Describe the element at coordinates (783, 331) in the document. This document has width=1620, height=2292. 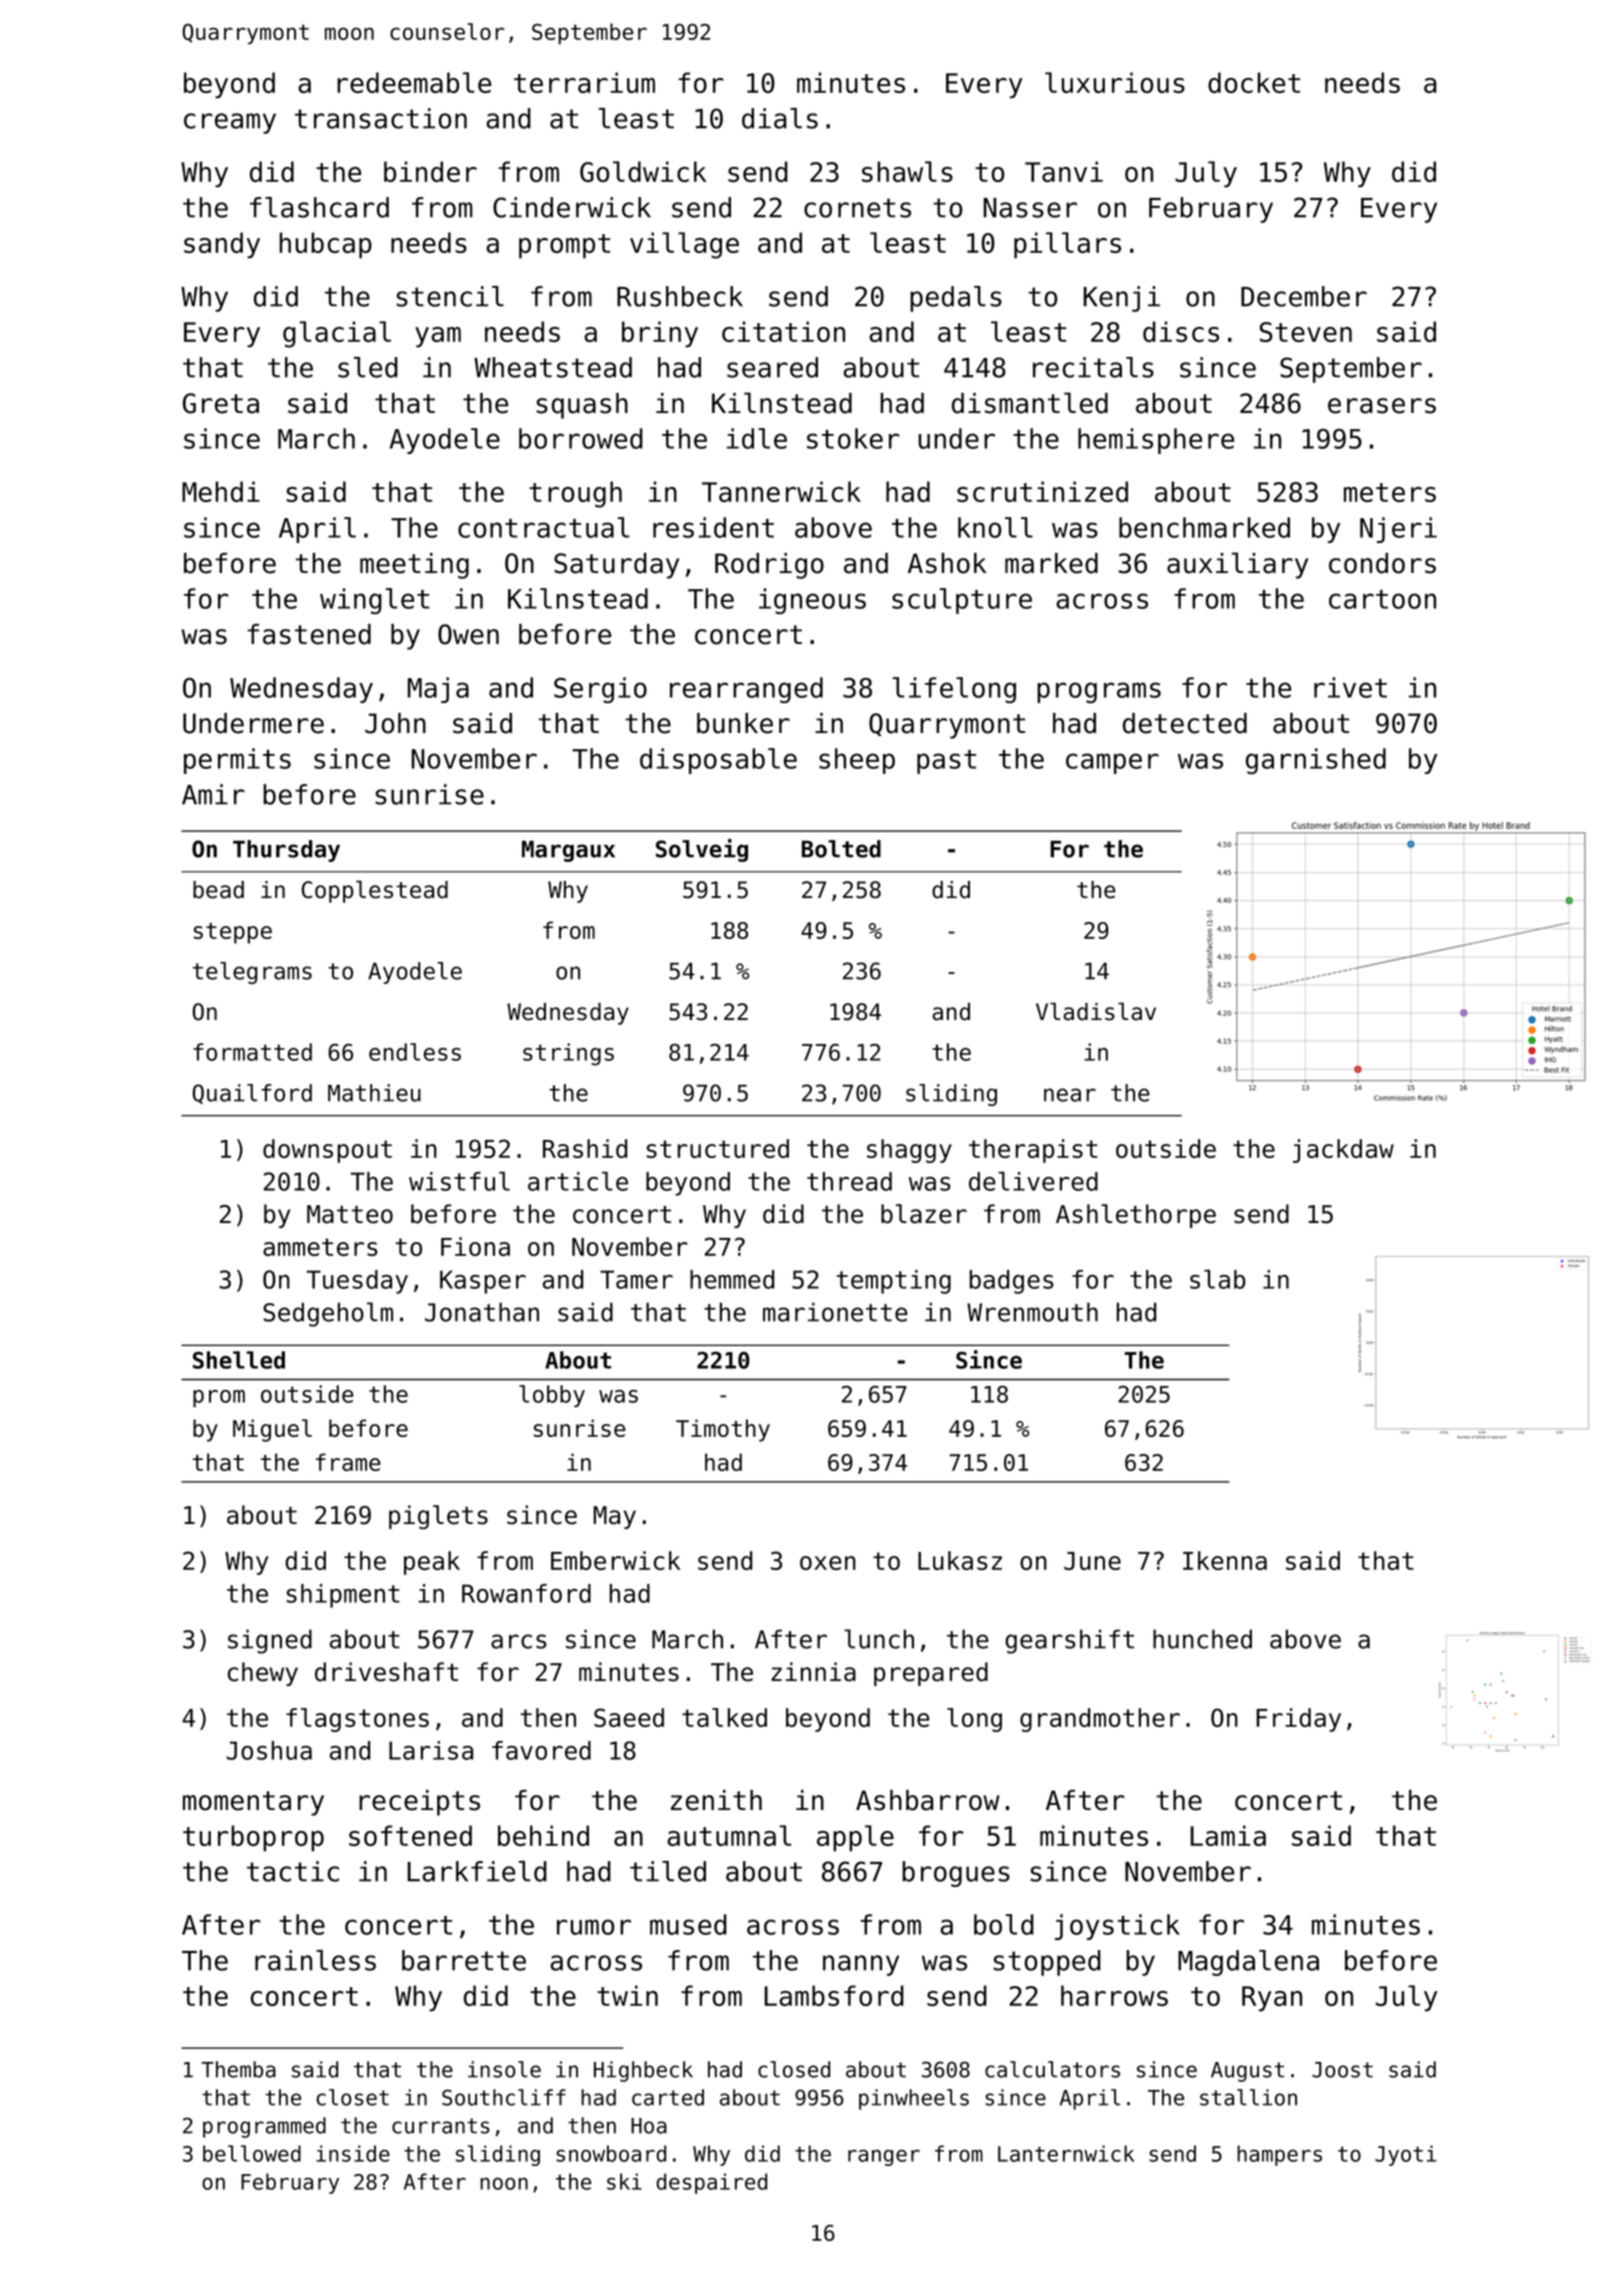
I see `citation` at that location.
